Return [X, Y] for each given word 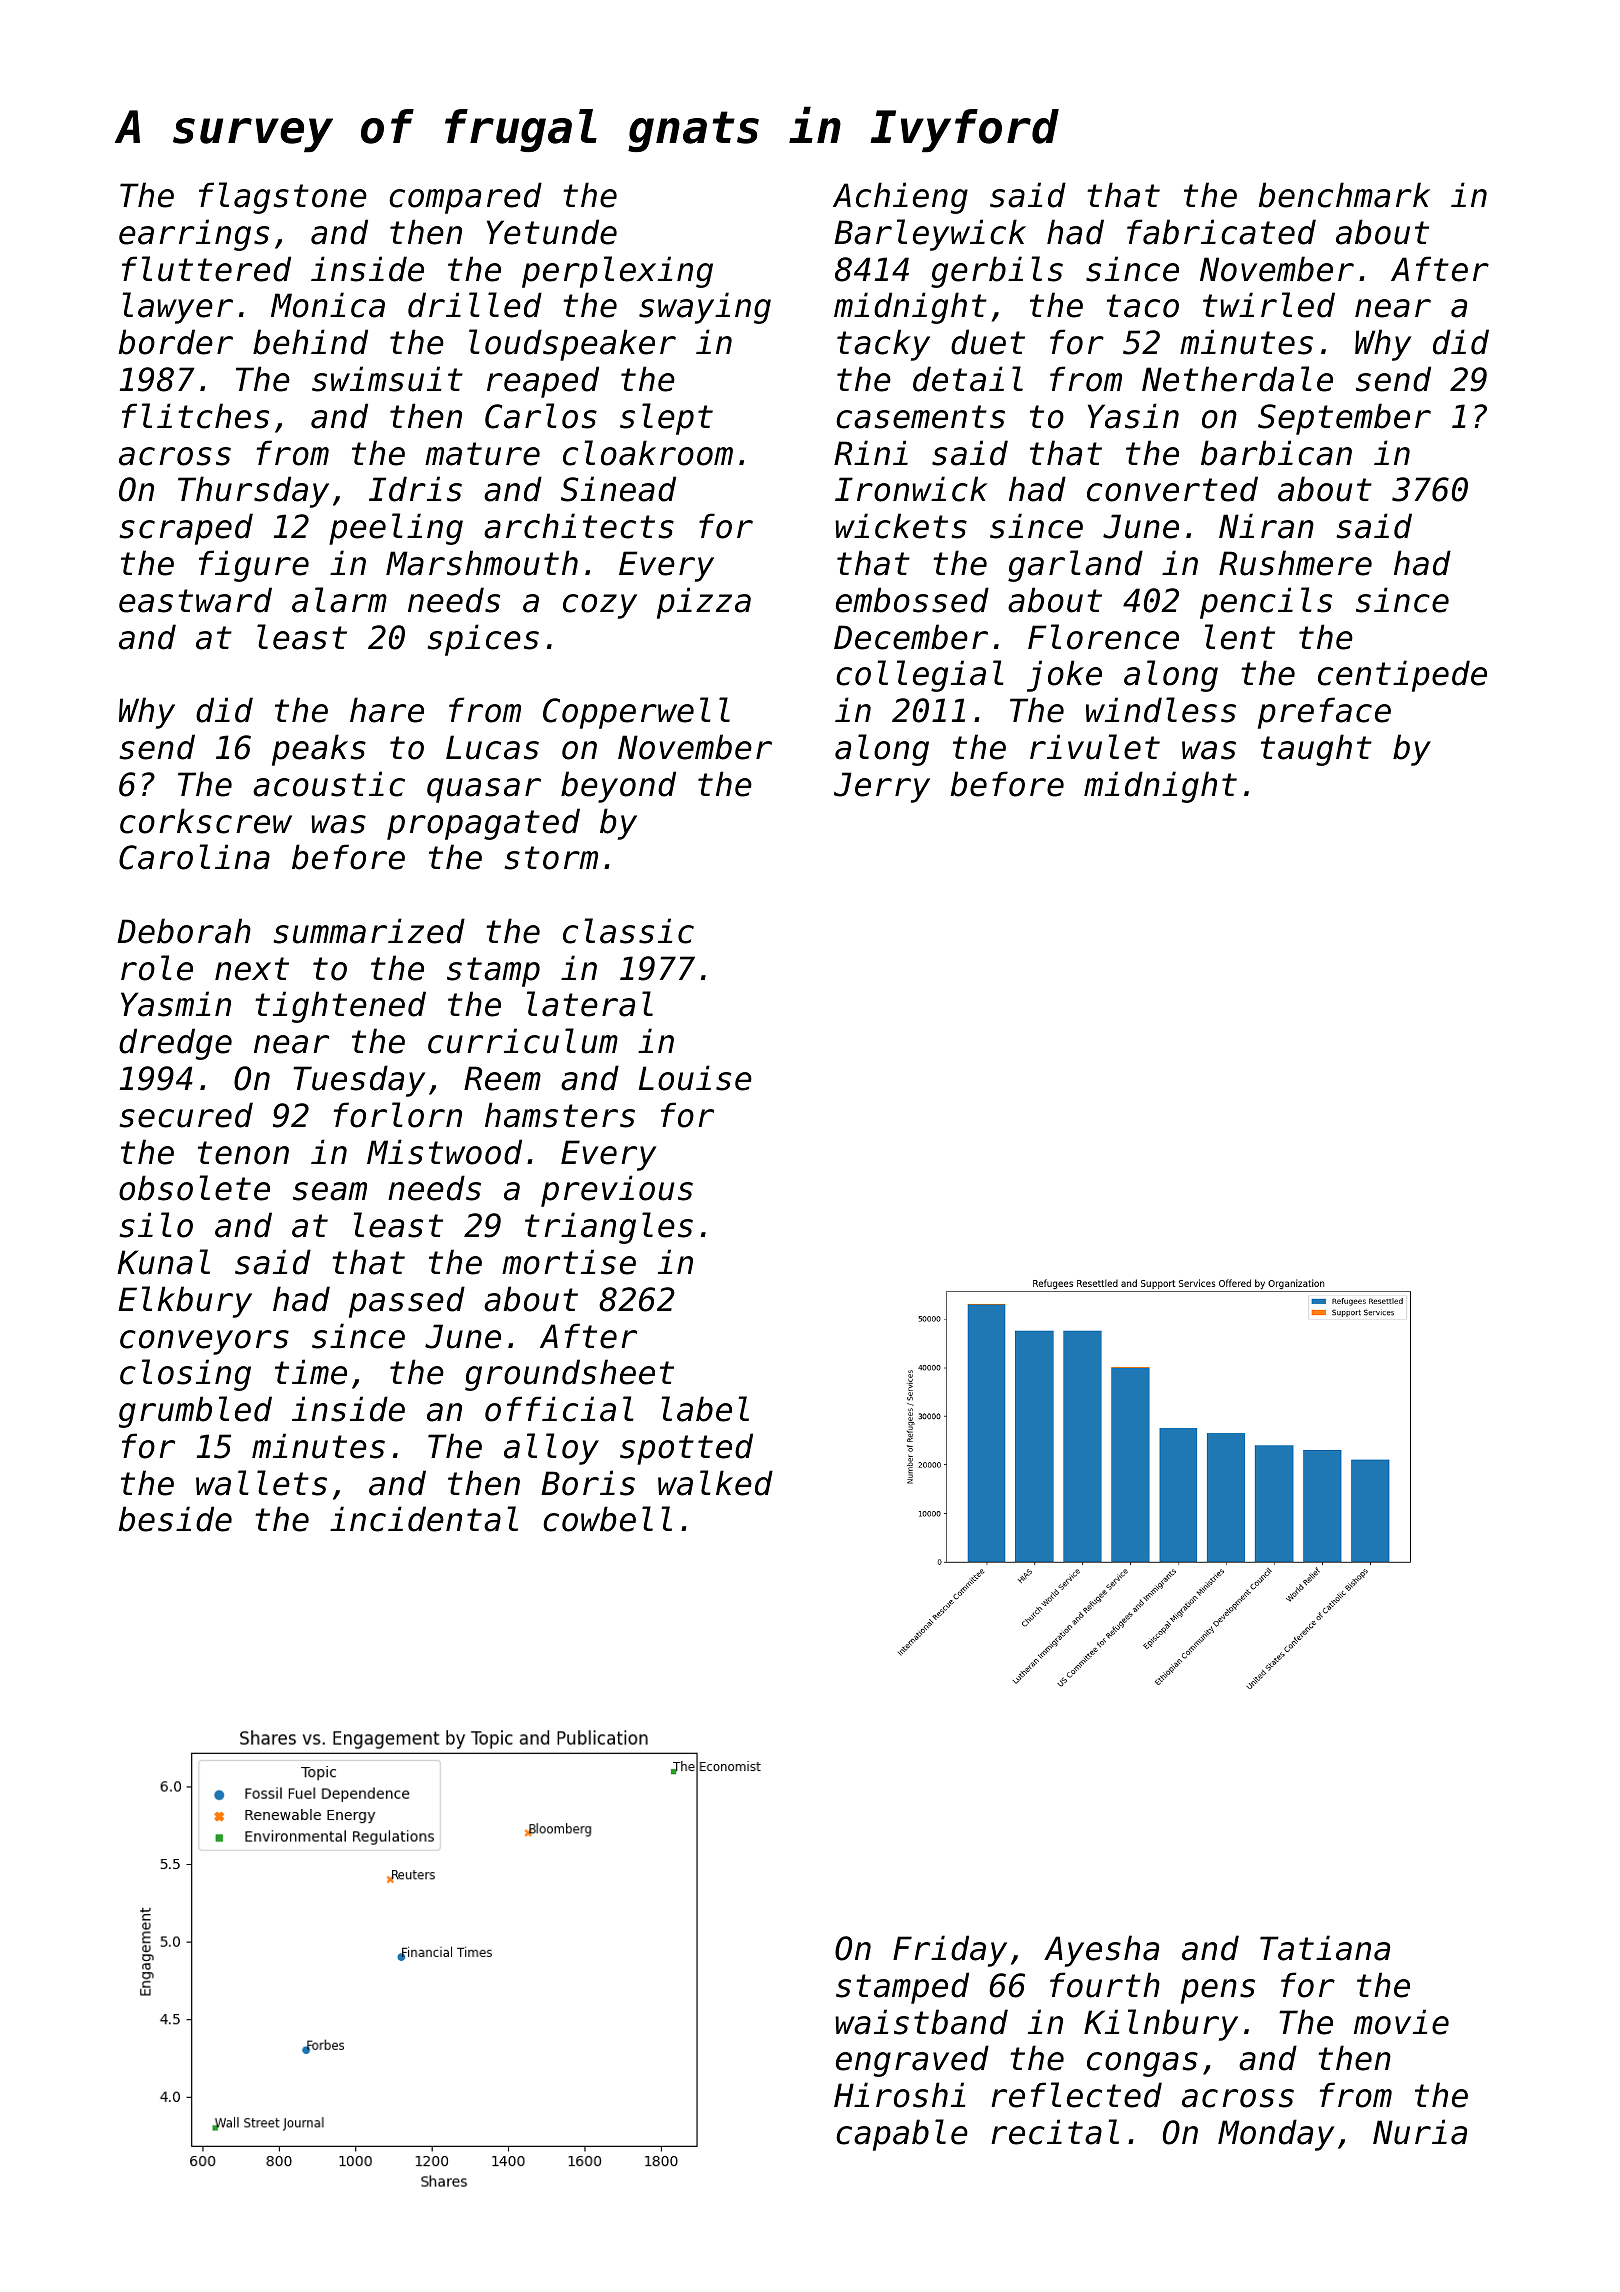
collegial [920, 676]
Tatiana [1325, 1948]
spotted [686, 1449]
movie [1401, 2022]
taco [1143, 306]
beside [175, 1519]
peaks [319, 750]
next [252, 969]
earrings [194, 235]
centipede [1402, 676]
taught [1316, 750]
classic [628, 931]
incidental [424, 1519]
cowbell [607, 1519]
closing [185, 1375]
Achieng [900, 198]
